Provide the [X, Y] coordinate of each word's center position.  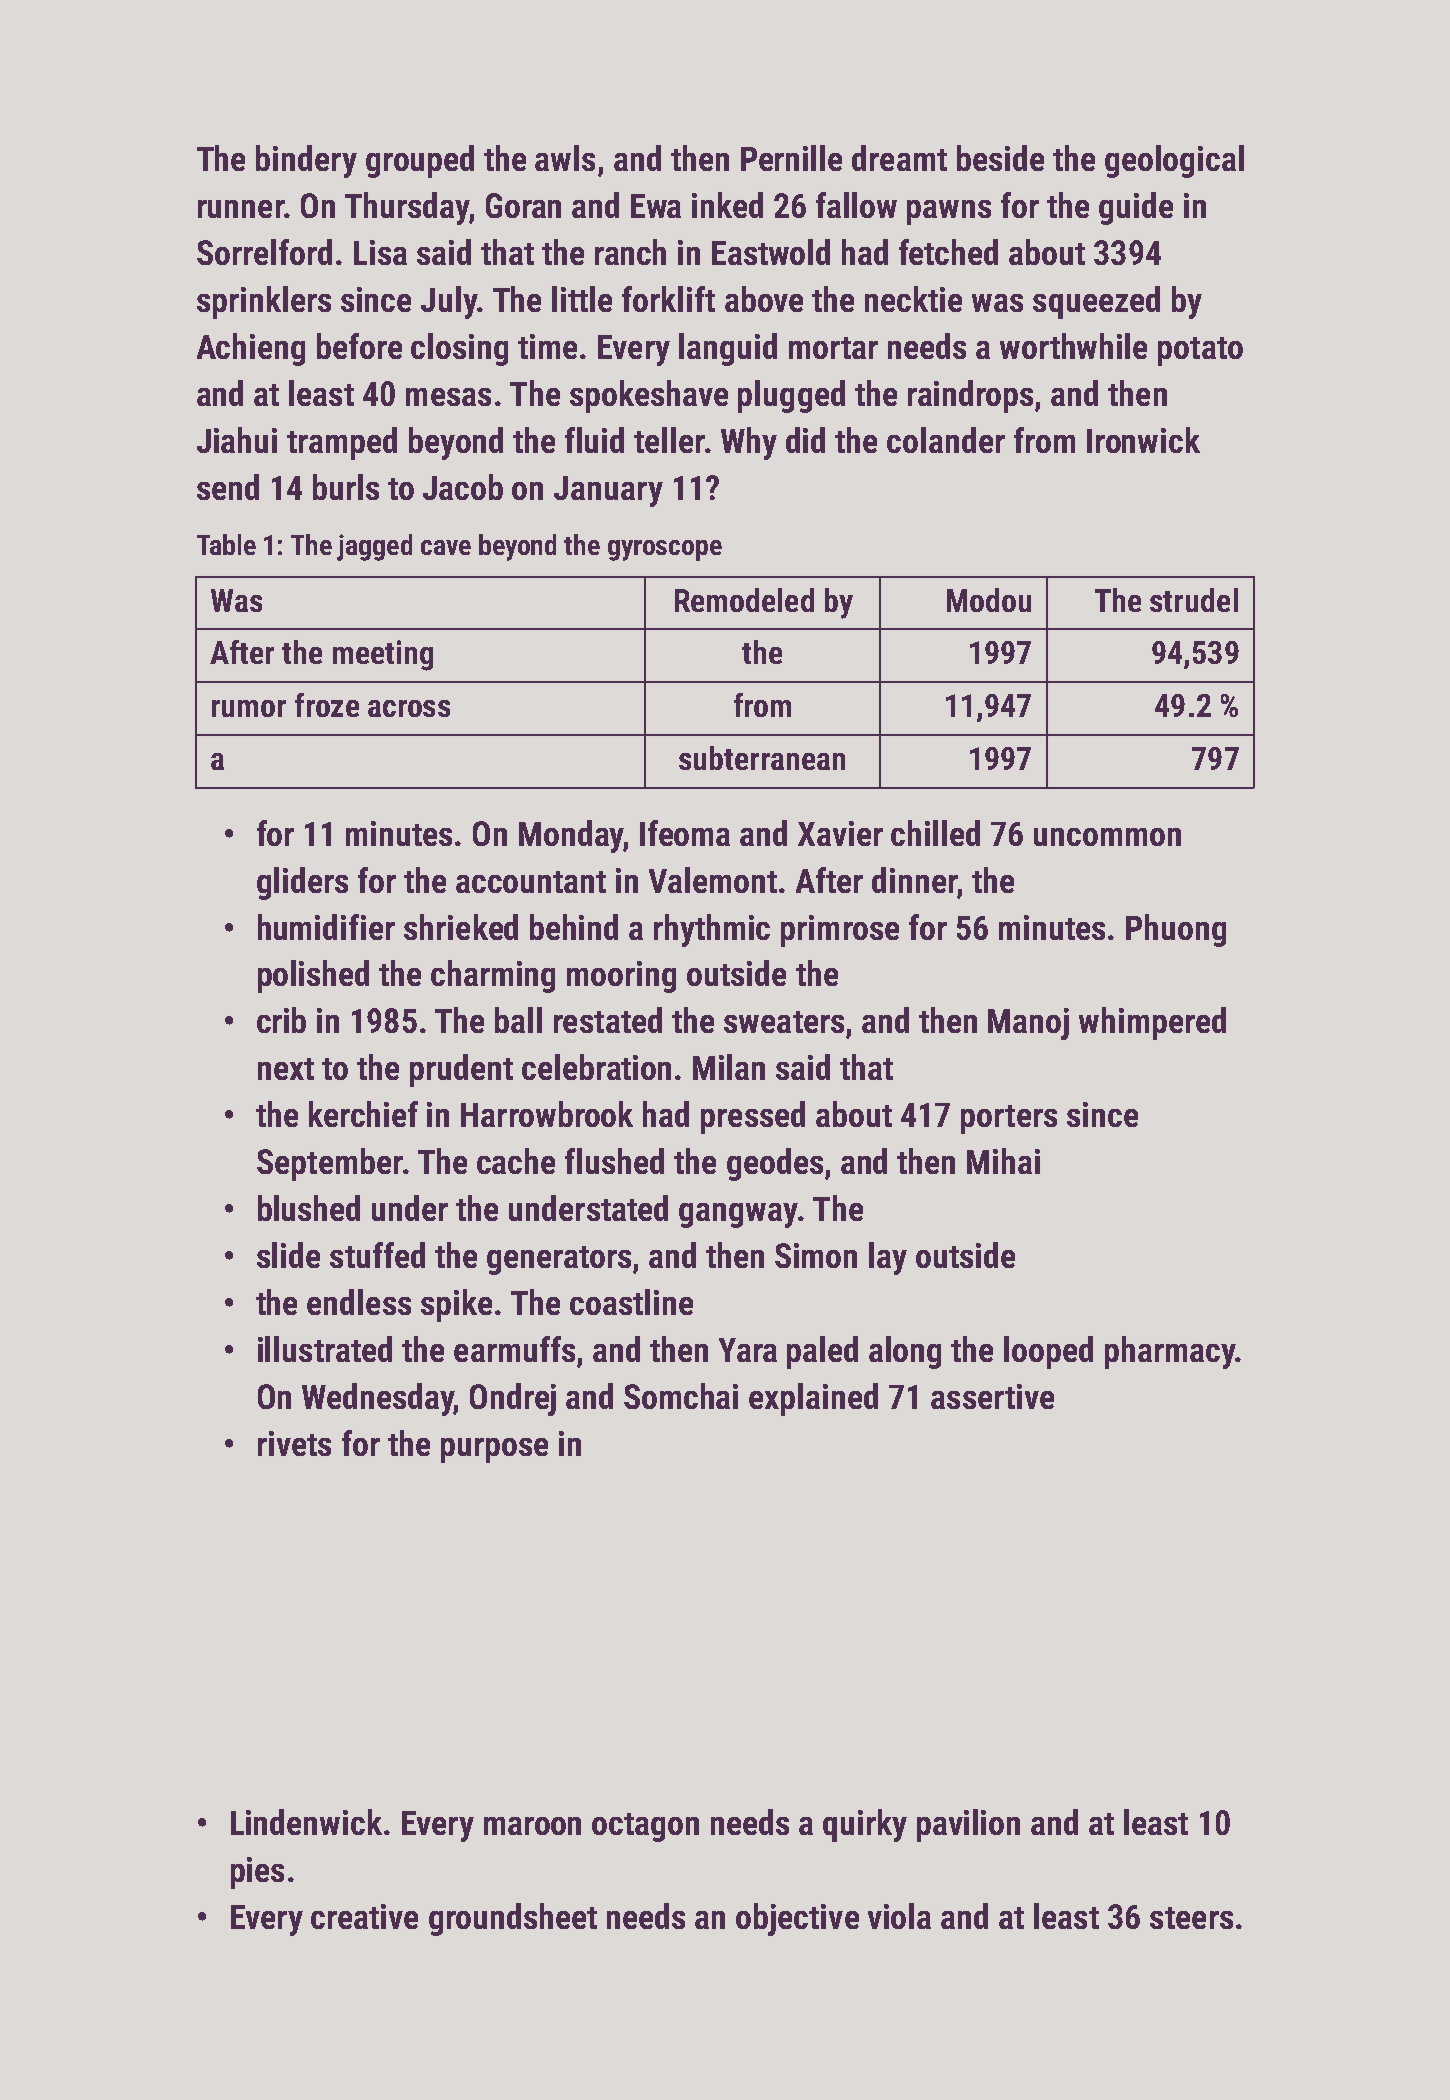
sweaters [784, 1022]
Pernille [791, 158]
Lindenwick [306, 1822]
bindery [306, 161]
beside [1000, 158]
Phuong [1176, 930]
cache [516, 1161]
